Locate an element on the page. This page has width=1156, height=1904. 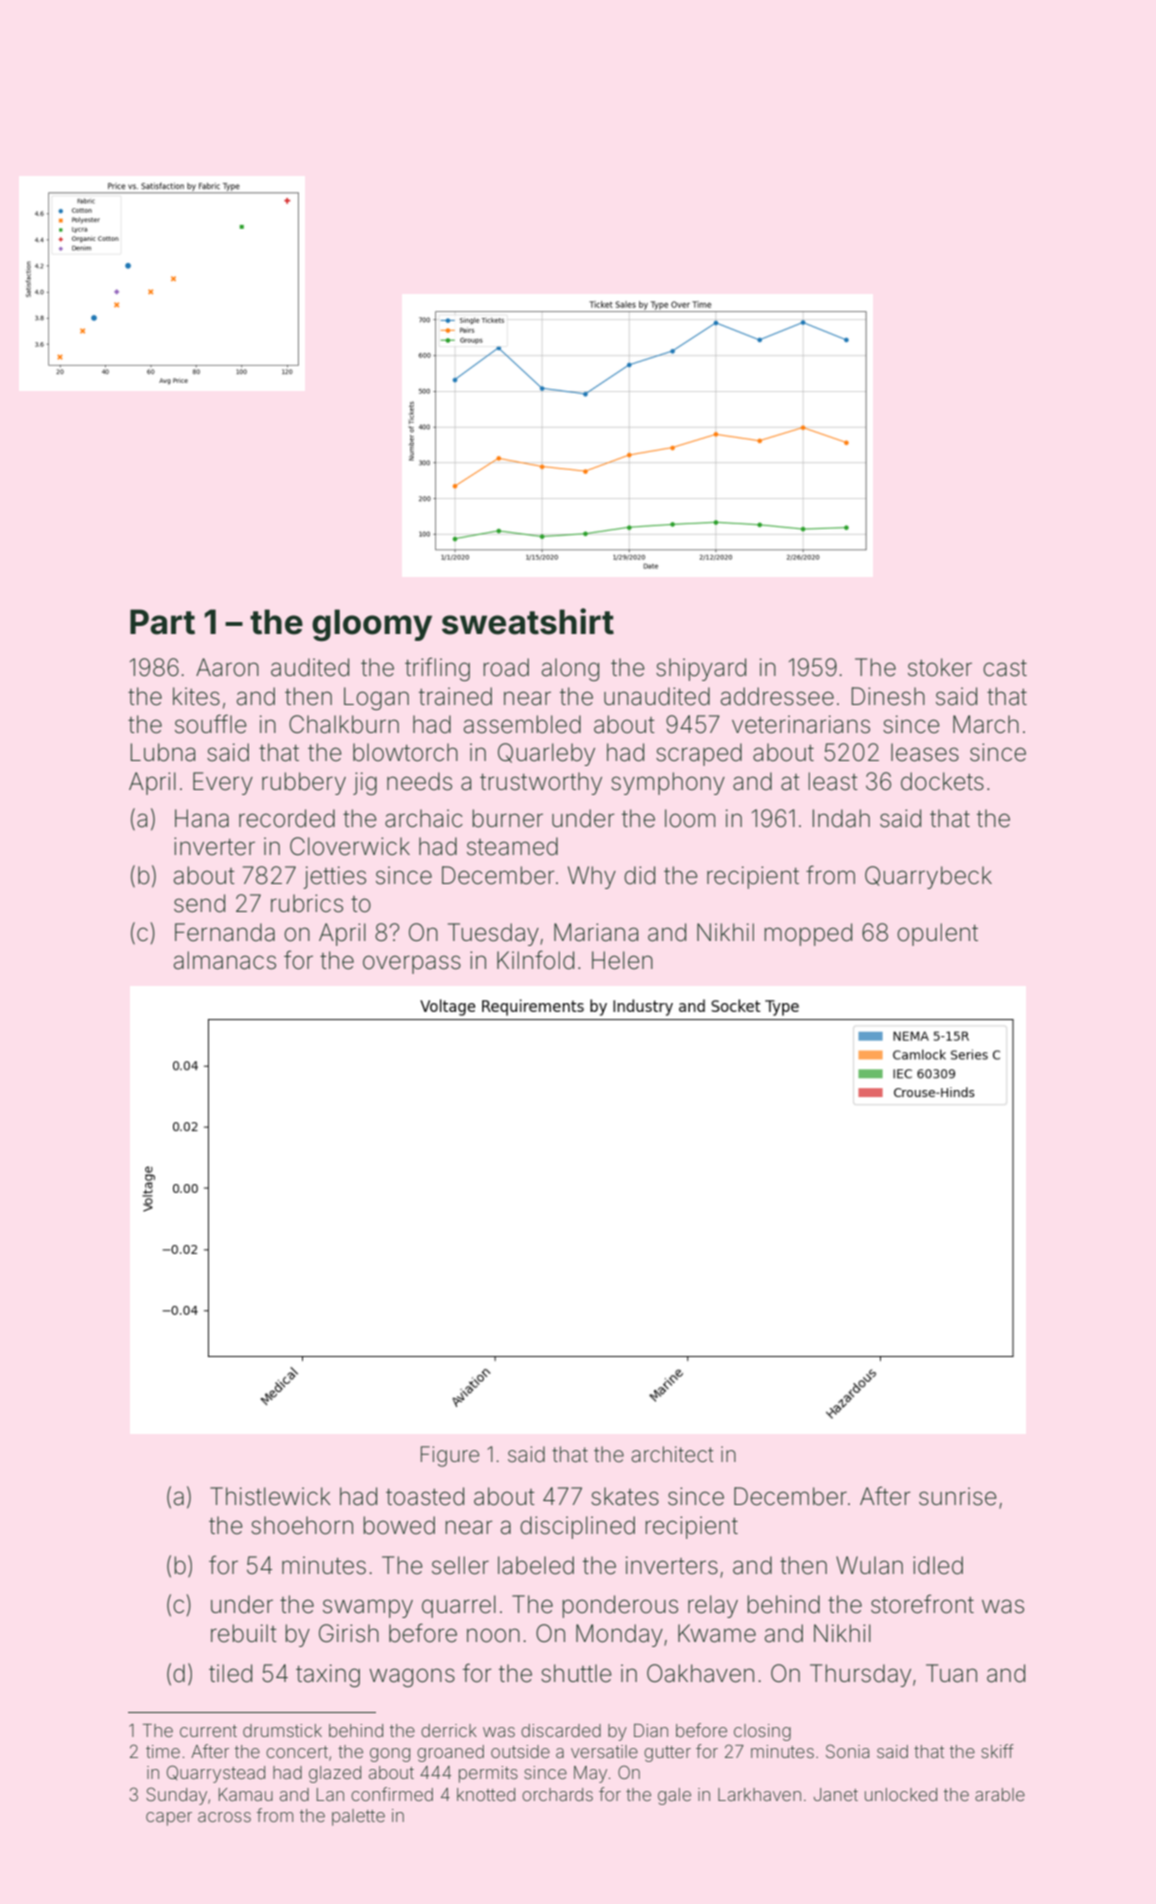
palette is located at coordinates (358, 1817).
